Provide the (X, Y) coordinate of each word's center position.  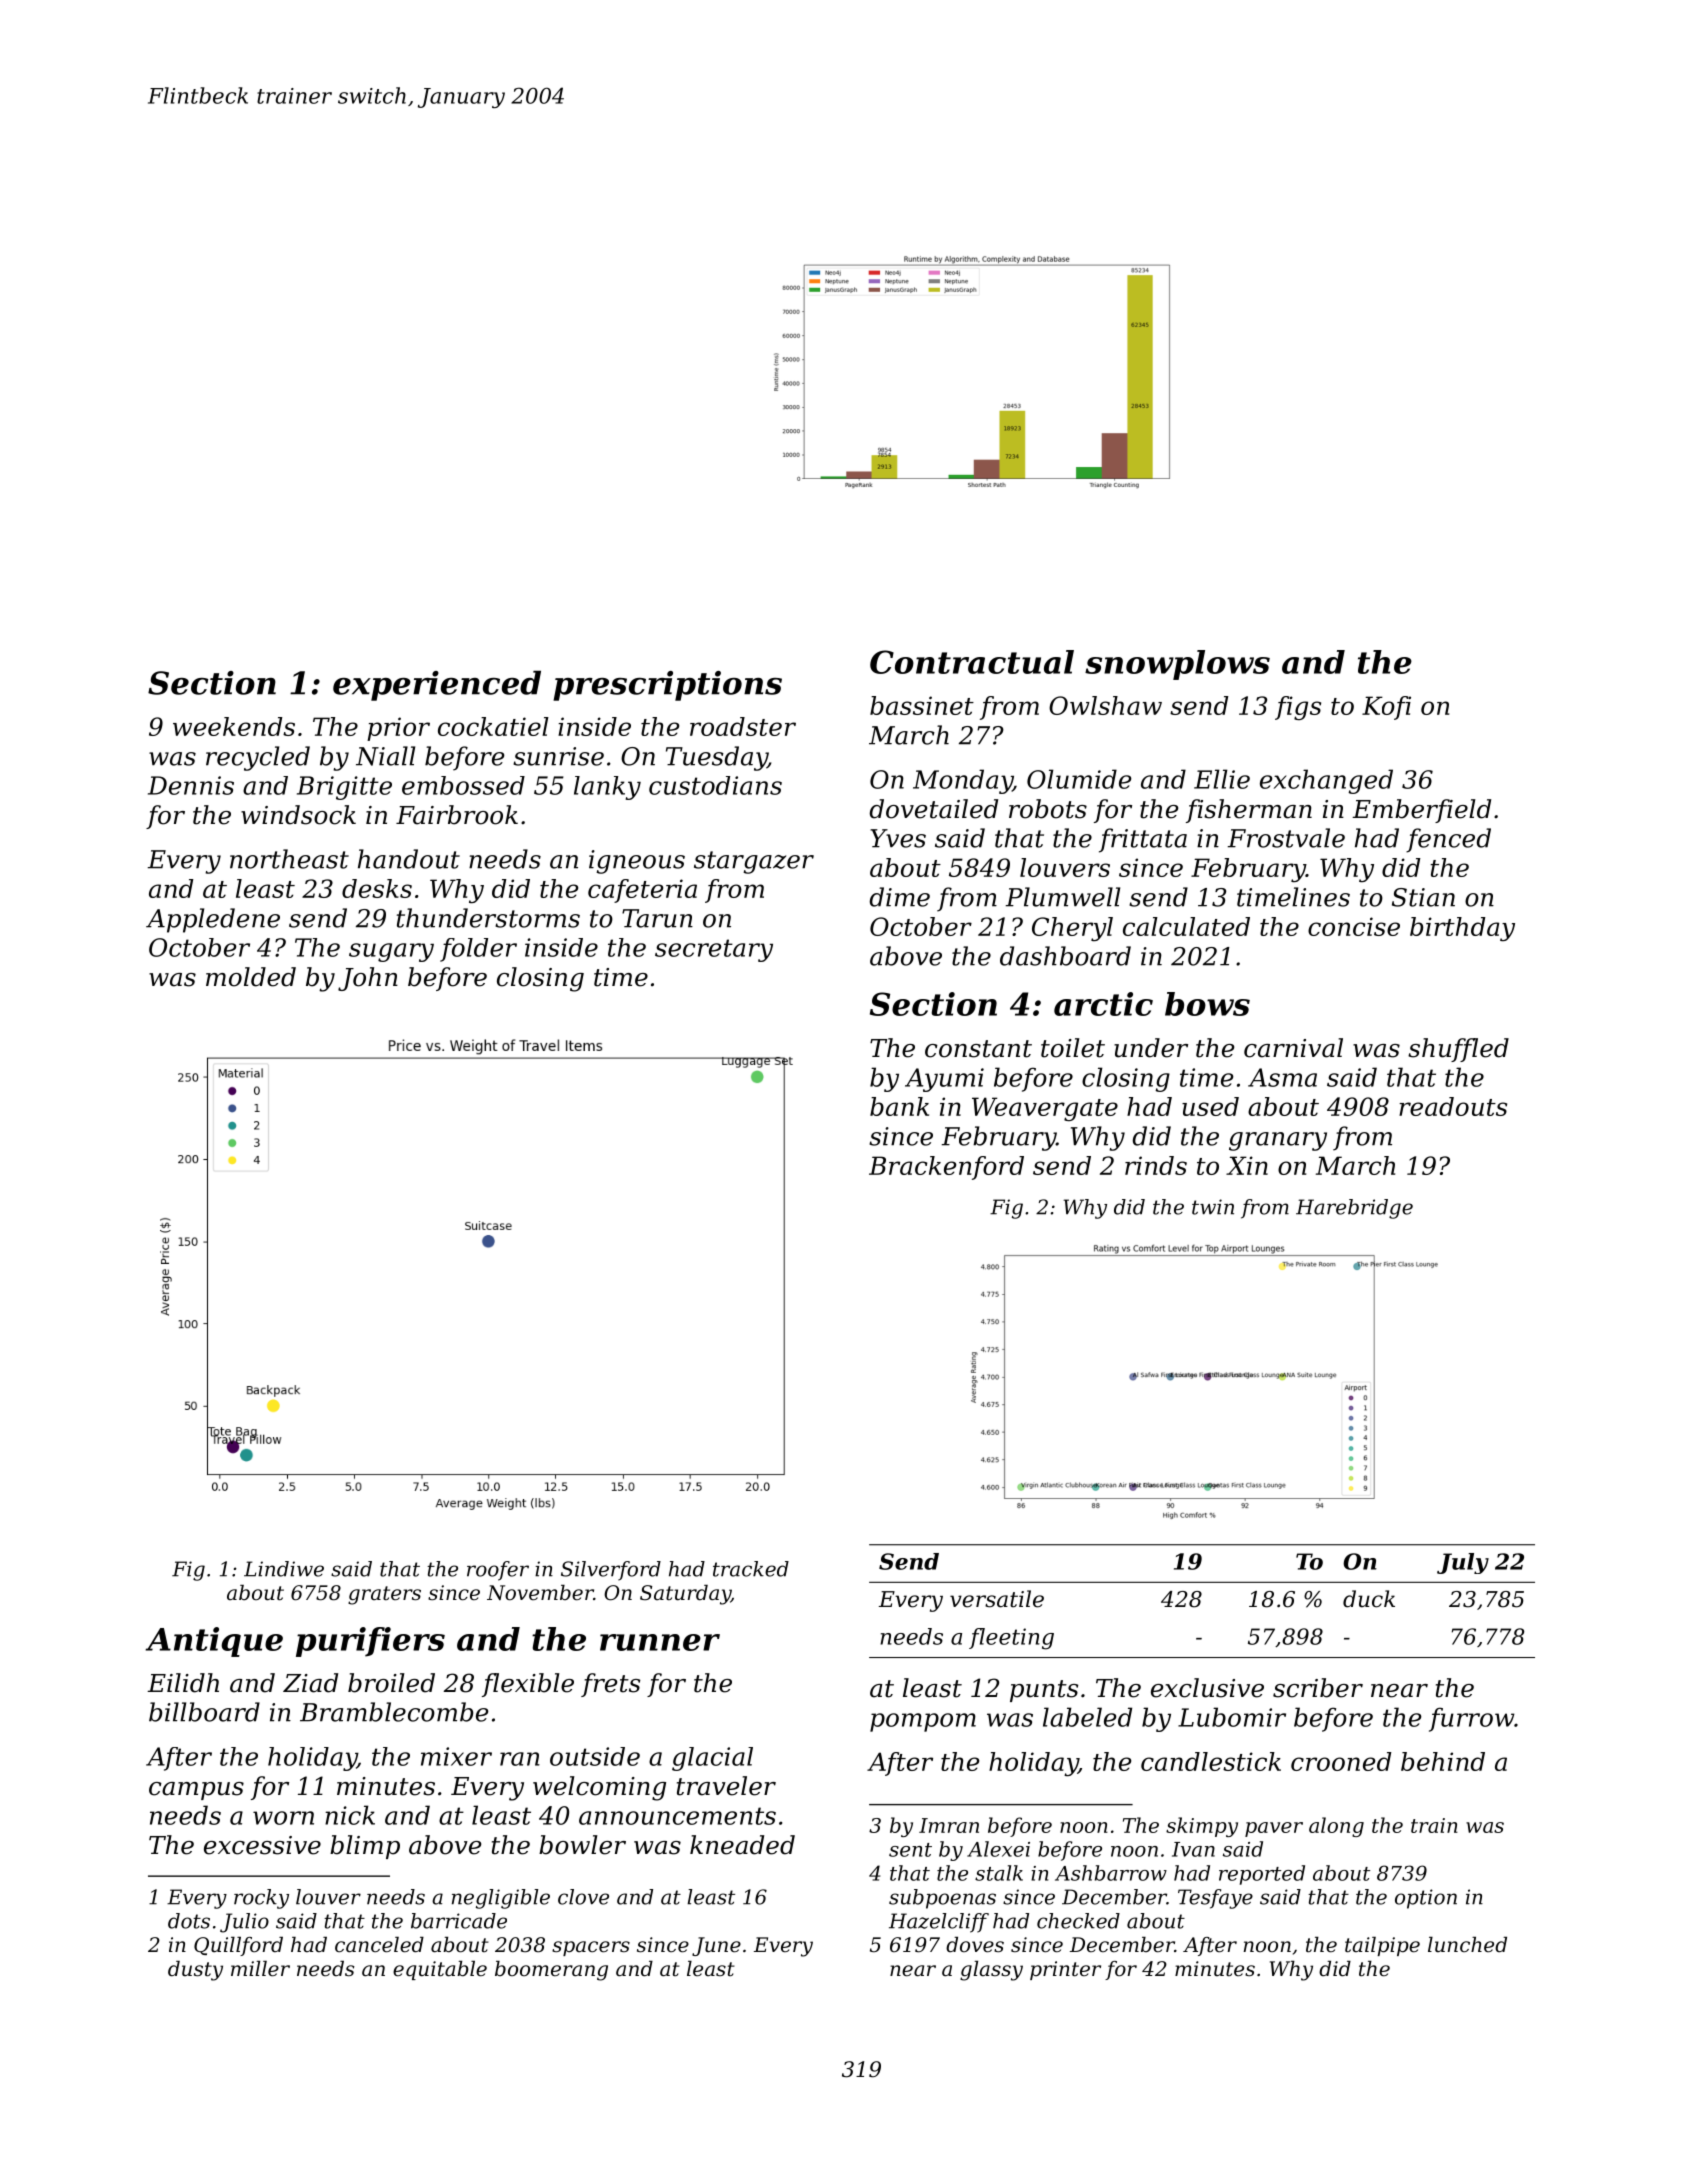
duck (1369, 1599)
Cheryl (1072, 929)
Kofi (1386, 708)
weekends (234, 726)
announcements (677, 1816)
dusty (195, 1971)
